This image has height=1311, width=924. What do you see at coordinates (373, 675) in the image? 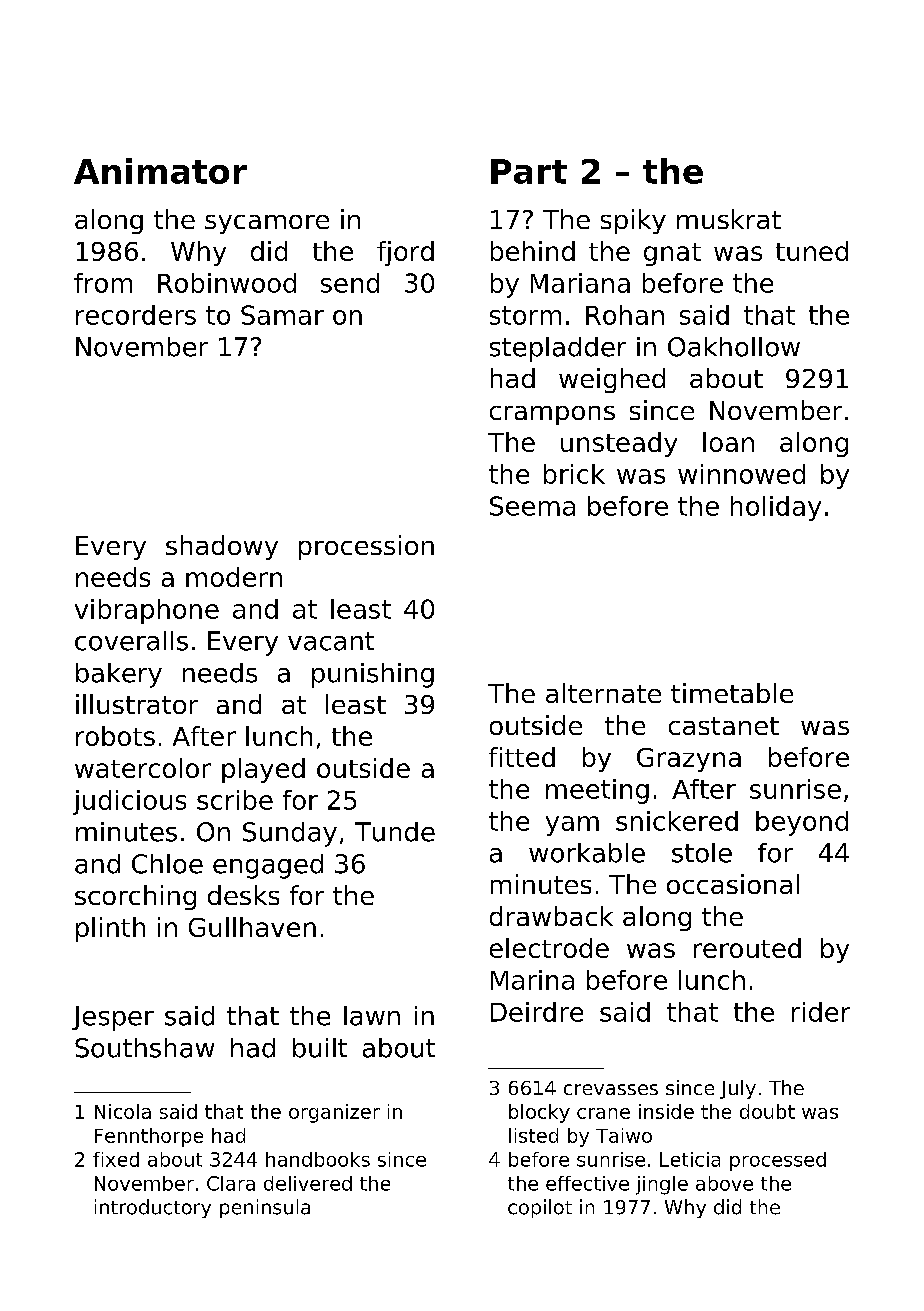
I see `punishing` at bounding box center [373, 675].
